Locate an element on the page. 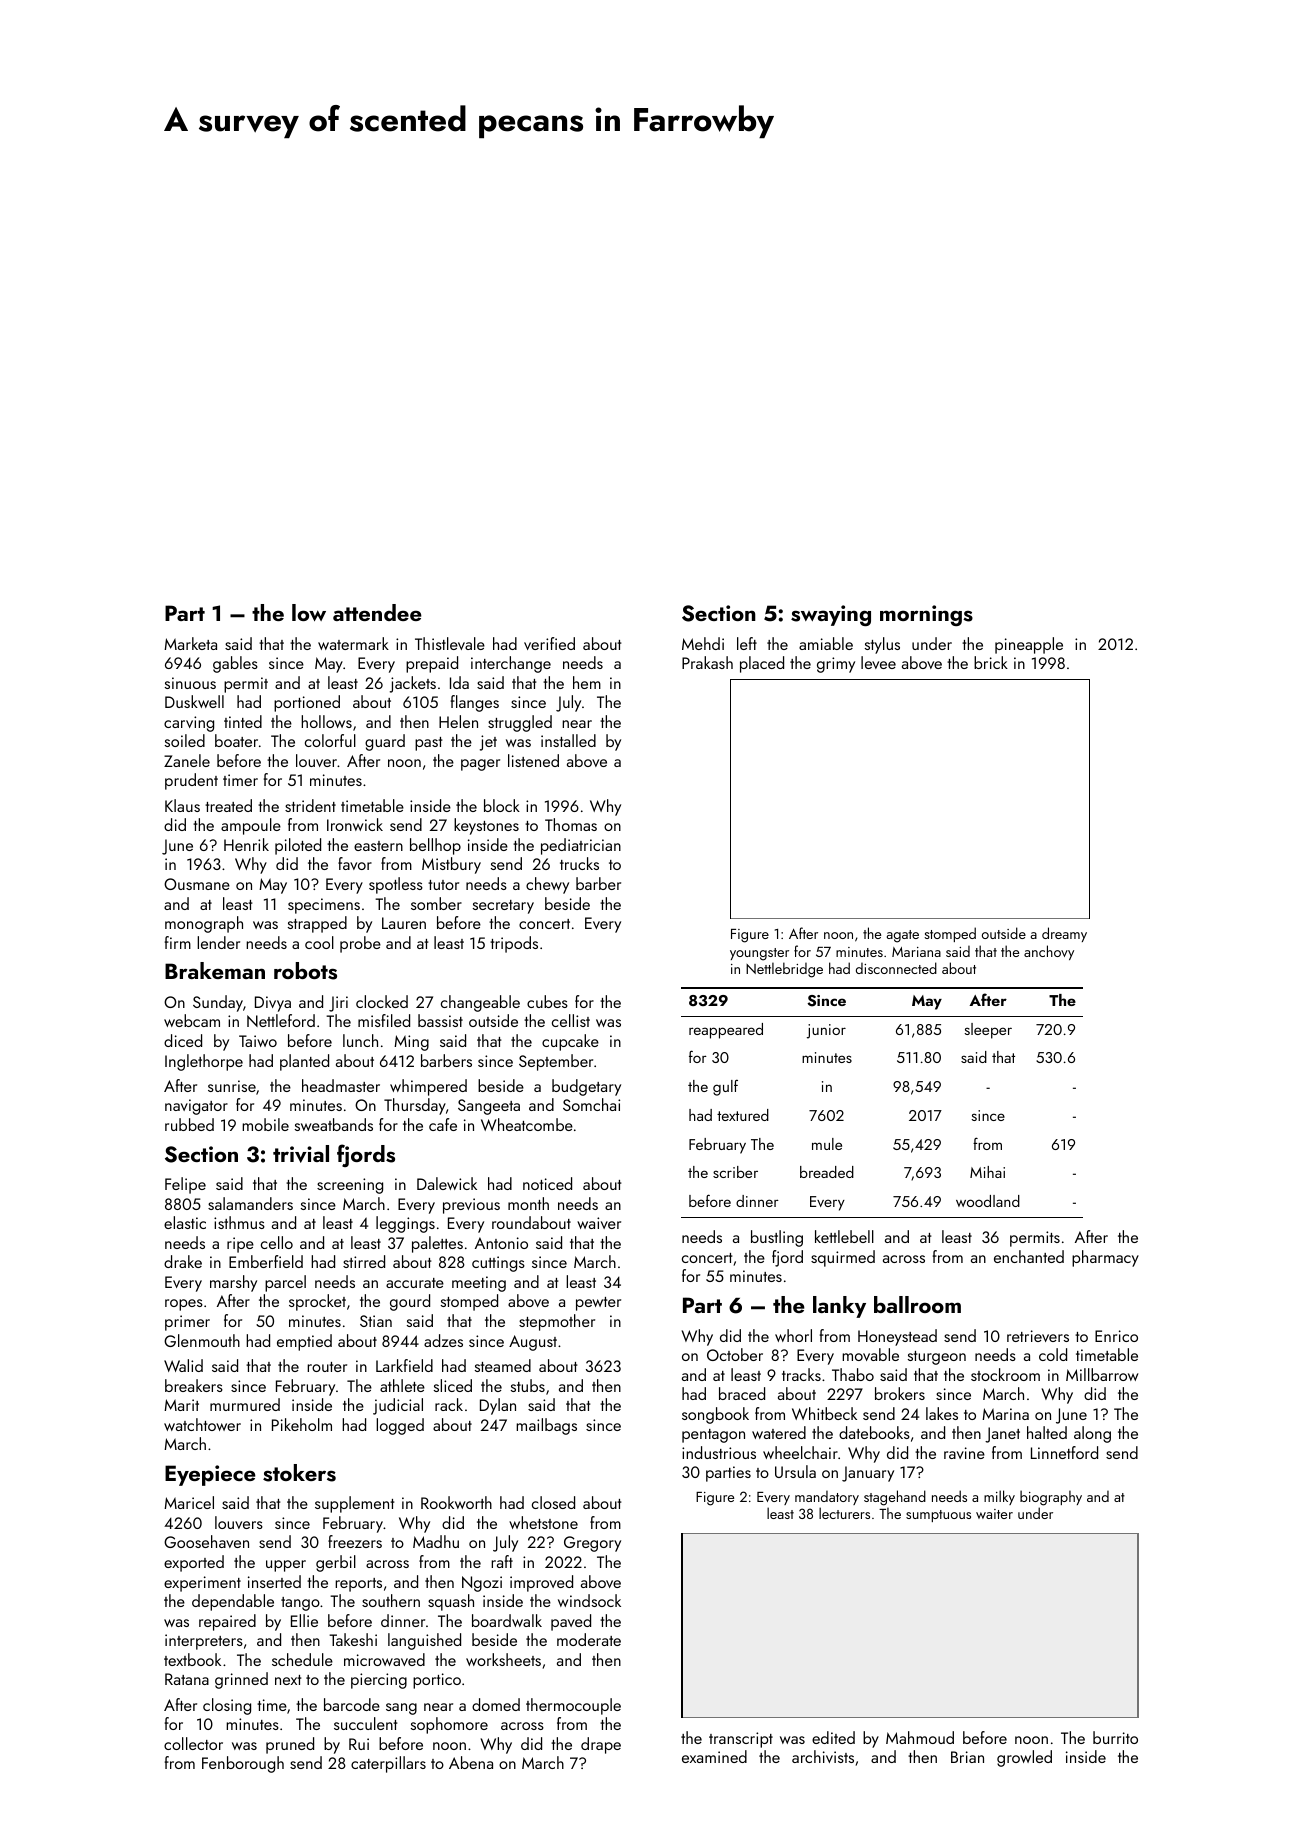  swaying is located at coordinates (831, 615).
